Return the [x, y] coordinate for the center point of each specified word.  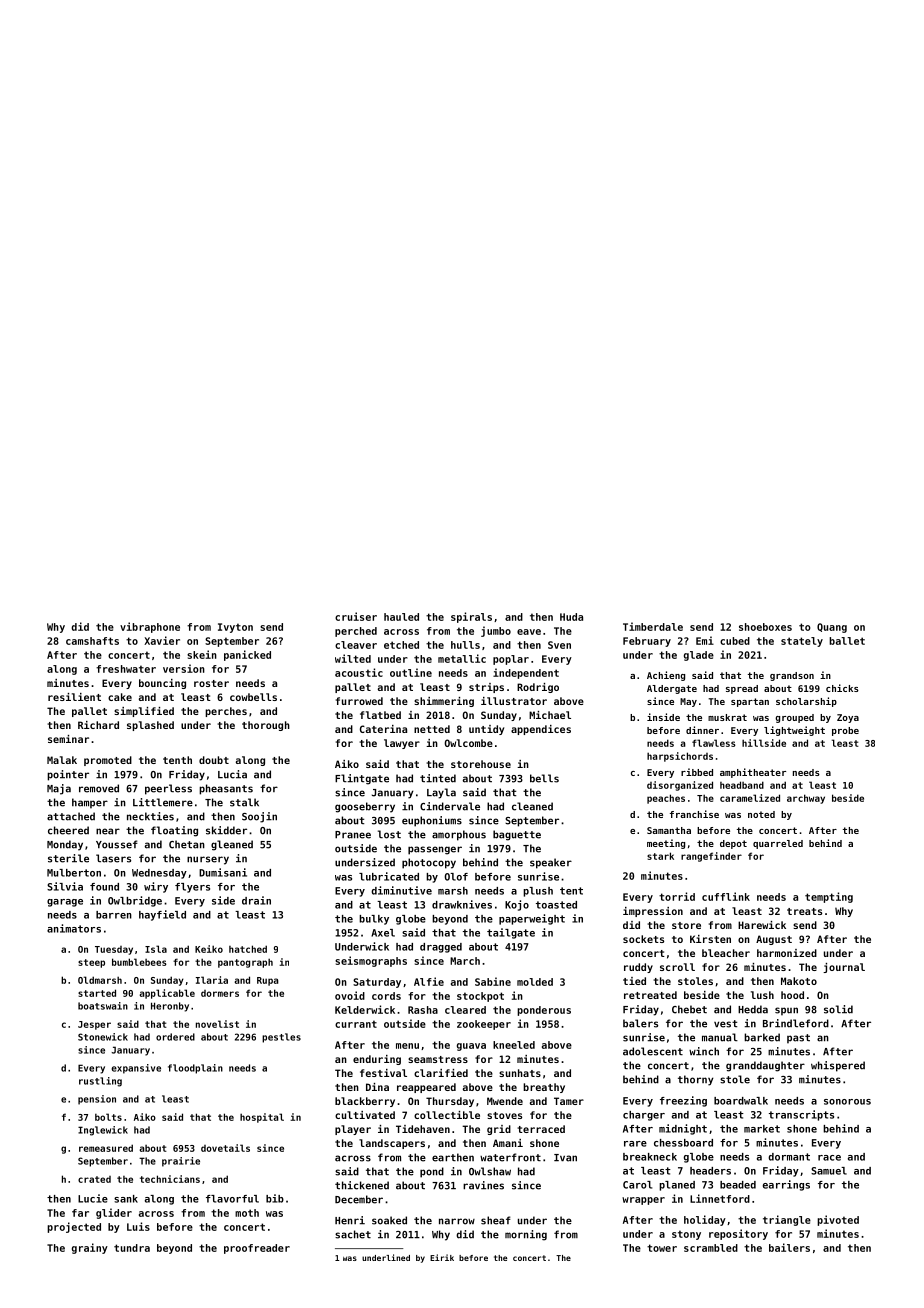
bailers [789, 1247]
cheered [68, 830]
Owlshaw [490, 1171]
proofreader [257, 1249]
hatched [248, 949]
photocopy [429, 863]
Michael [550, 715]
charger [644, 1116]
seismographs [371, 961]
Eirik [442, 1257]
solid [838, 1009]
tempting [829, 897]
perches [226, 712]
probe [845, 731]
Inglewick [103, 1131]
